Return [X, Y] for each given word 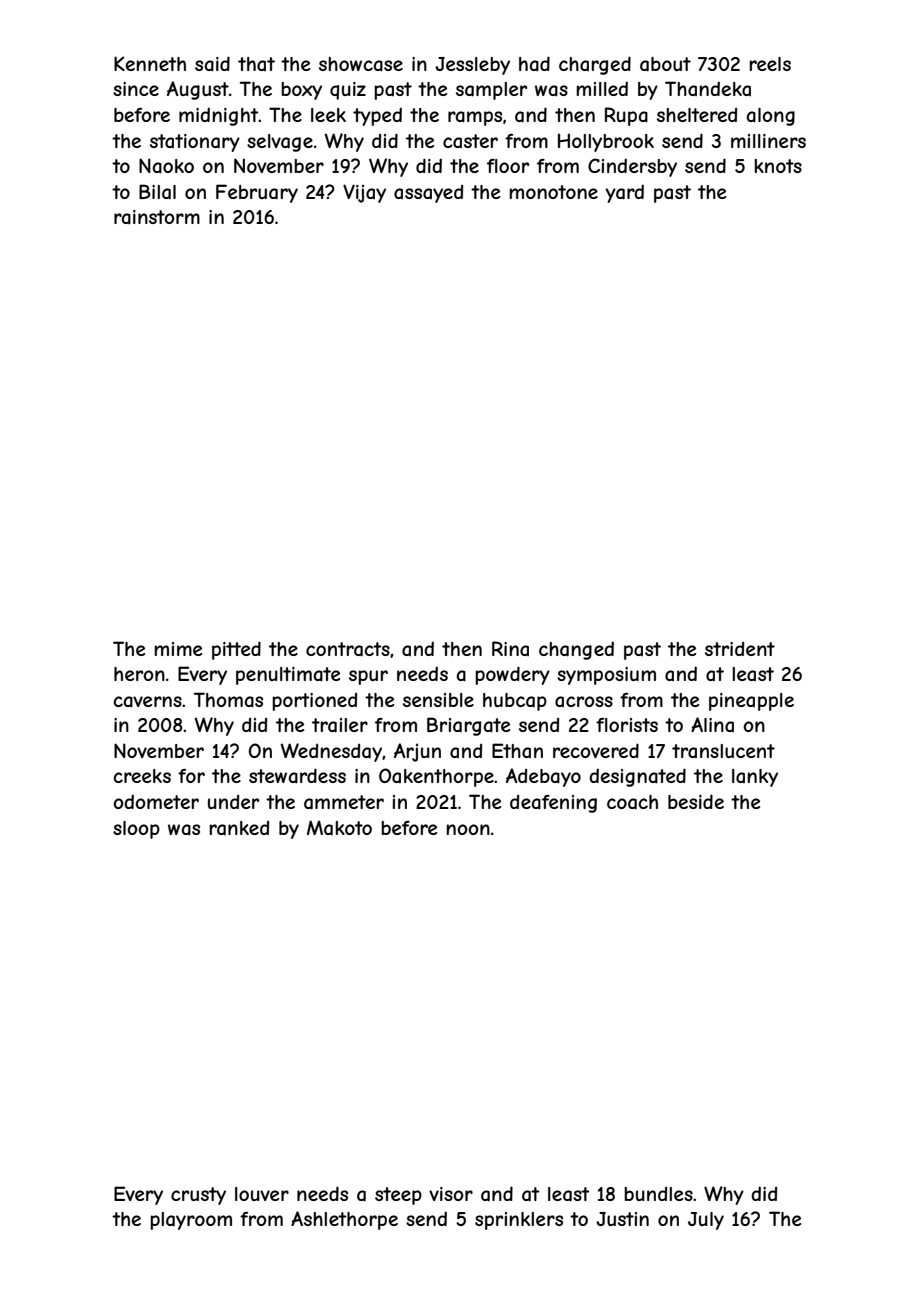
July [706, 1221]
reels [770, 64]
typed [377, 116]
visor [451, 1194]
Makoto [339, 828]
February [257, 193]
